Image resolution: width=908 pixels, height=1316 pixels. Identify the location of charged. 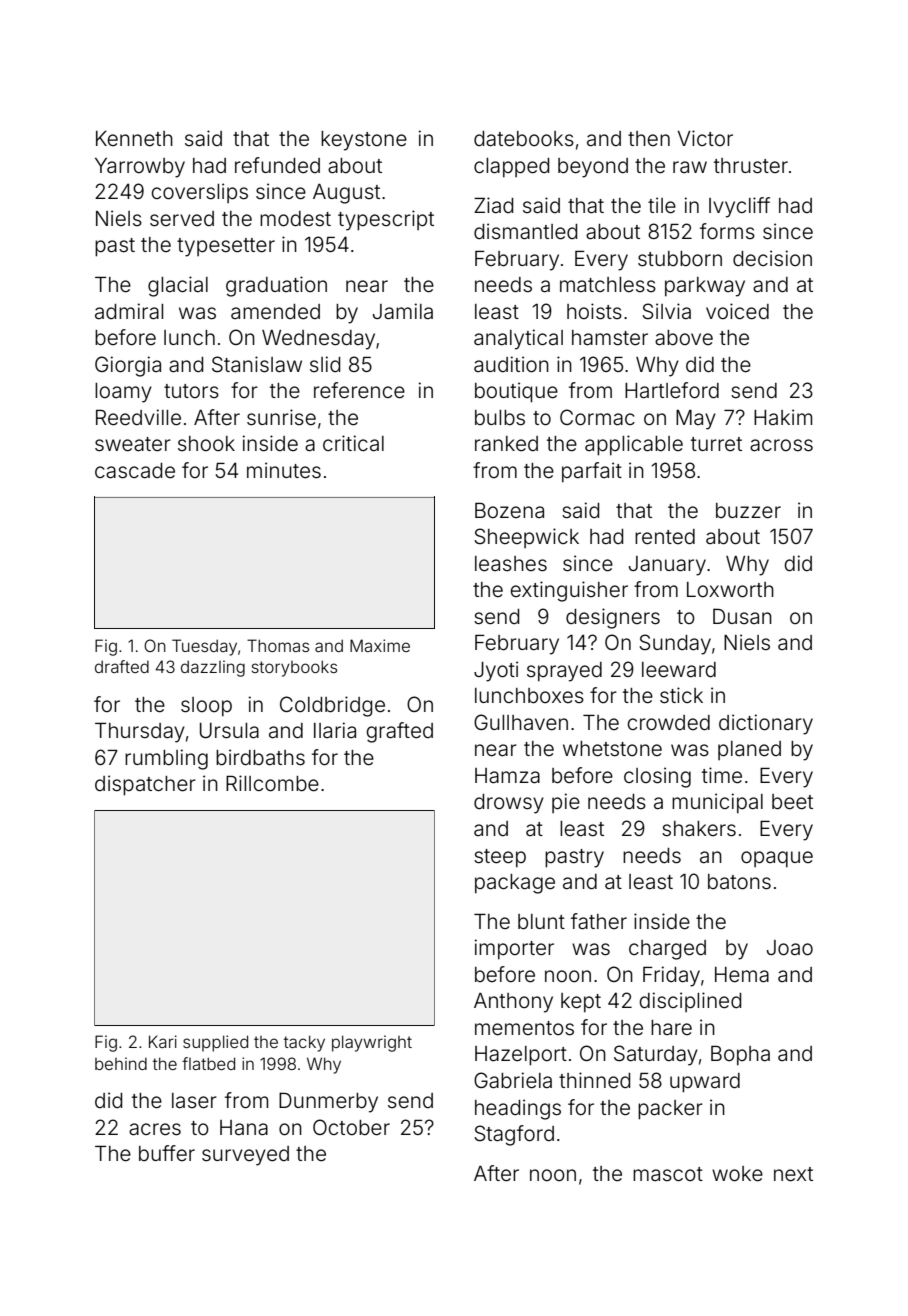
(667, 950).
